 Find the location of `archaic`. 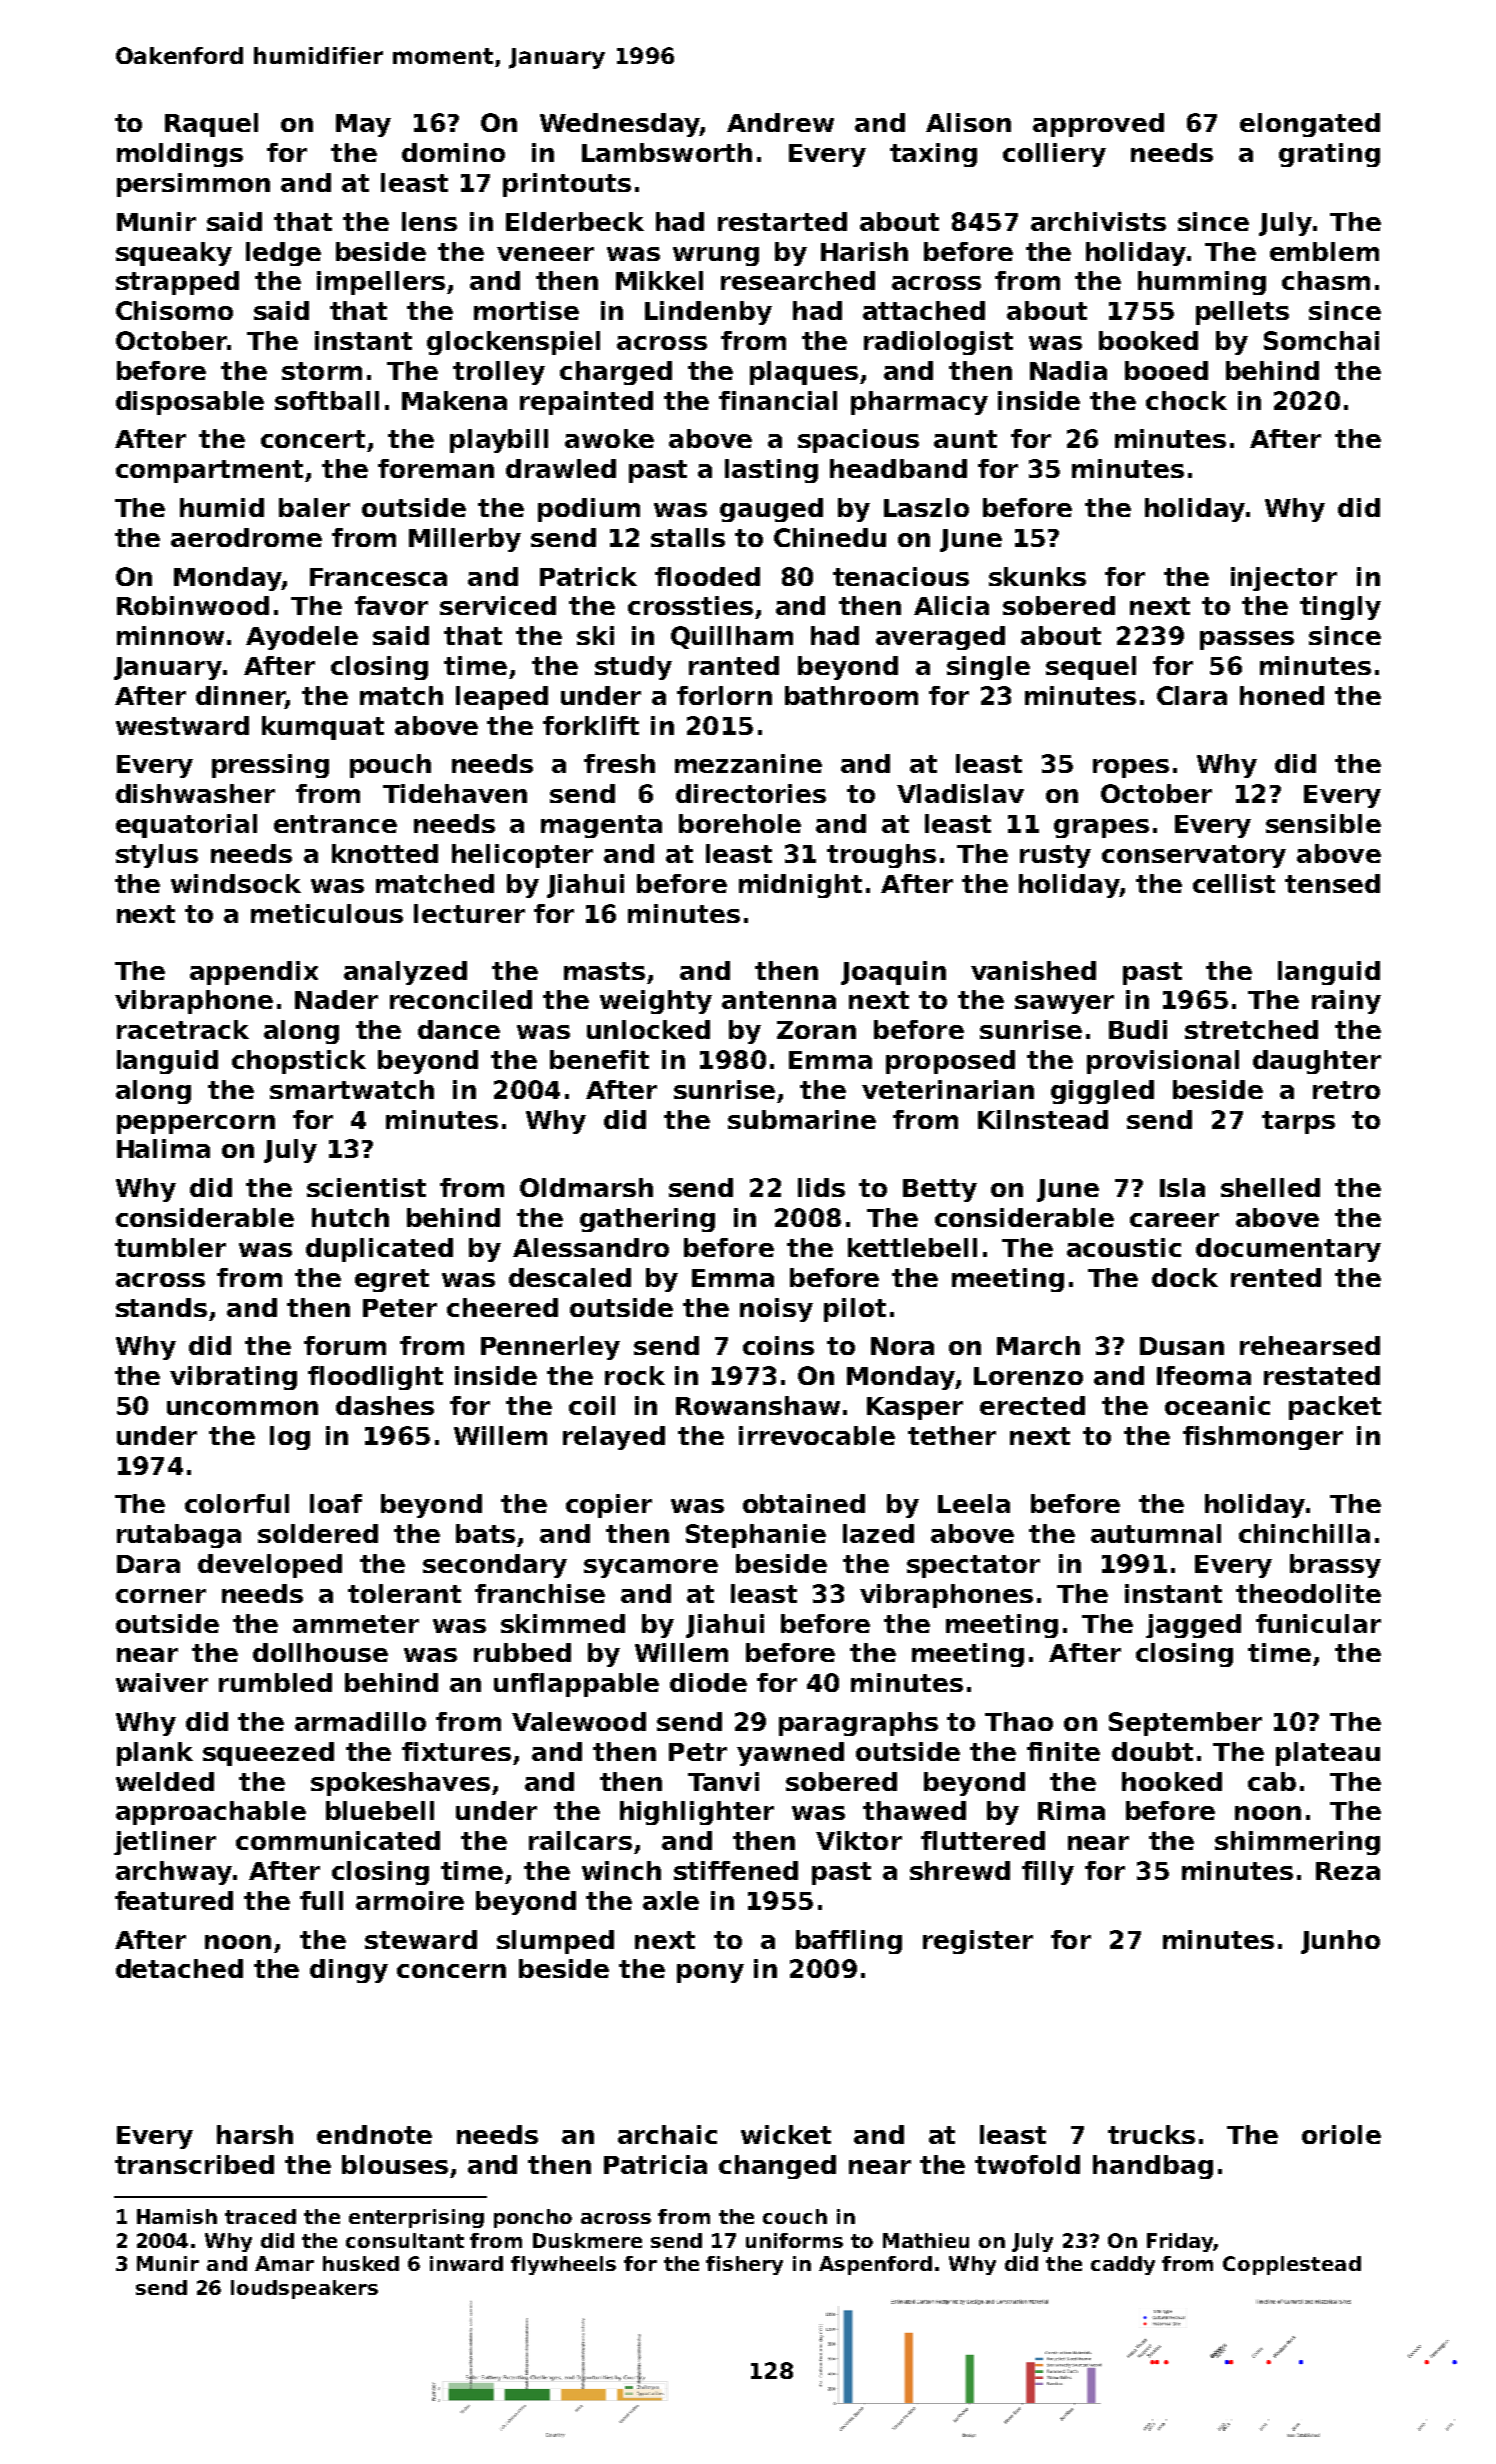

archaic is located at coordinates (667, 2134).
